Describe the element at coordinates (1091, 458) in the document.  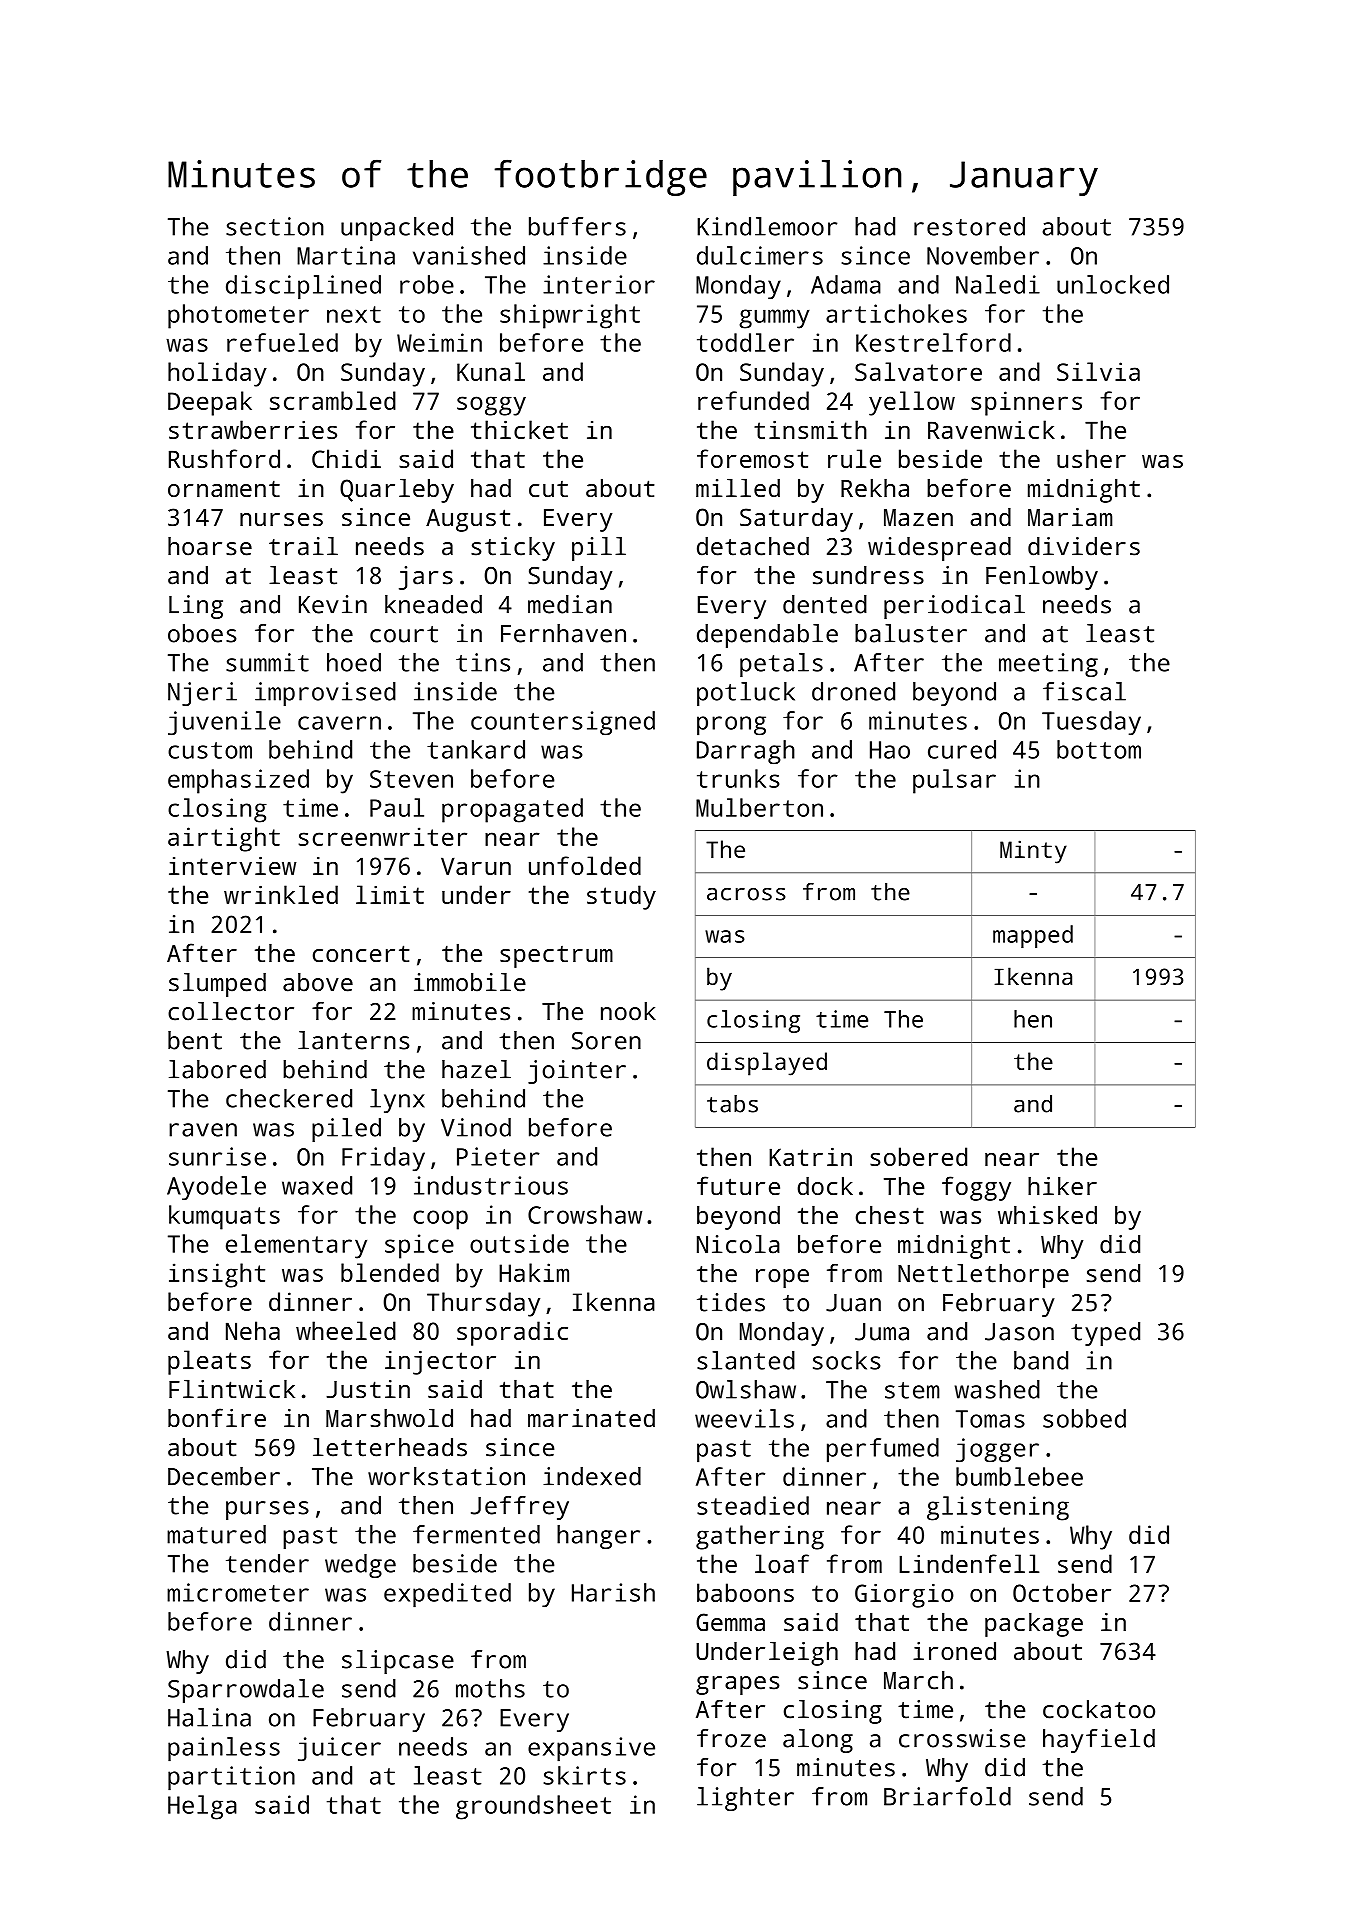
I see `usher` at that location.
